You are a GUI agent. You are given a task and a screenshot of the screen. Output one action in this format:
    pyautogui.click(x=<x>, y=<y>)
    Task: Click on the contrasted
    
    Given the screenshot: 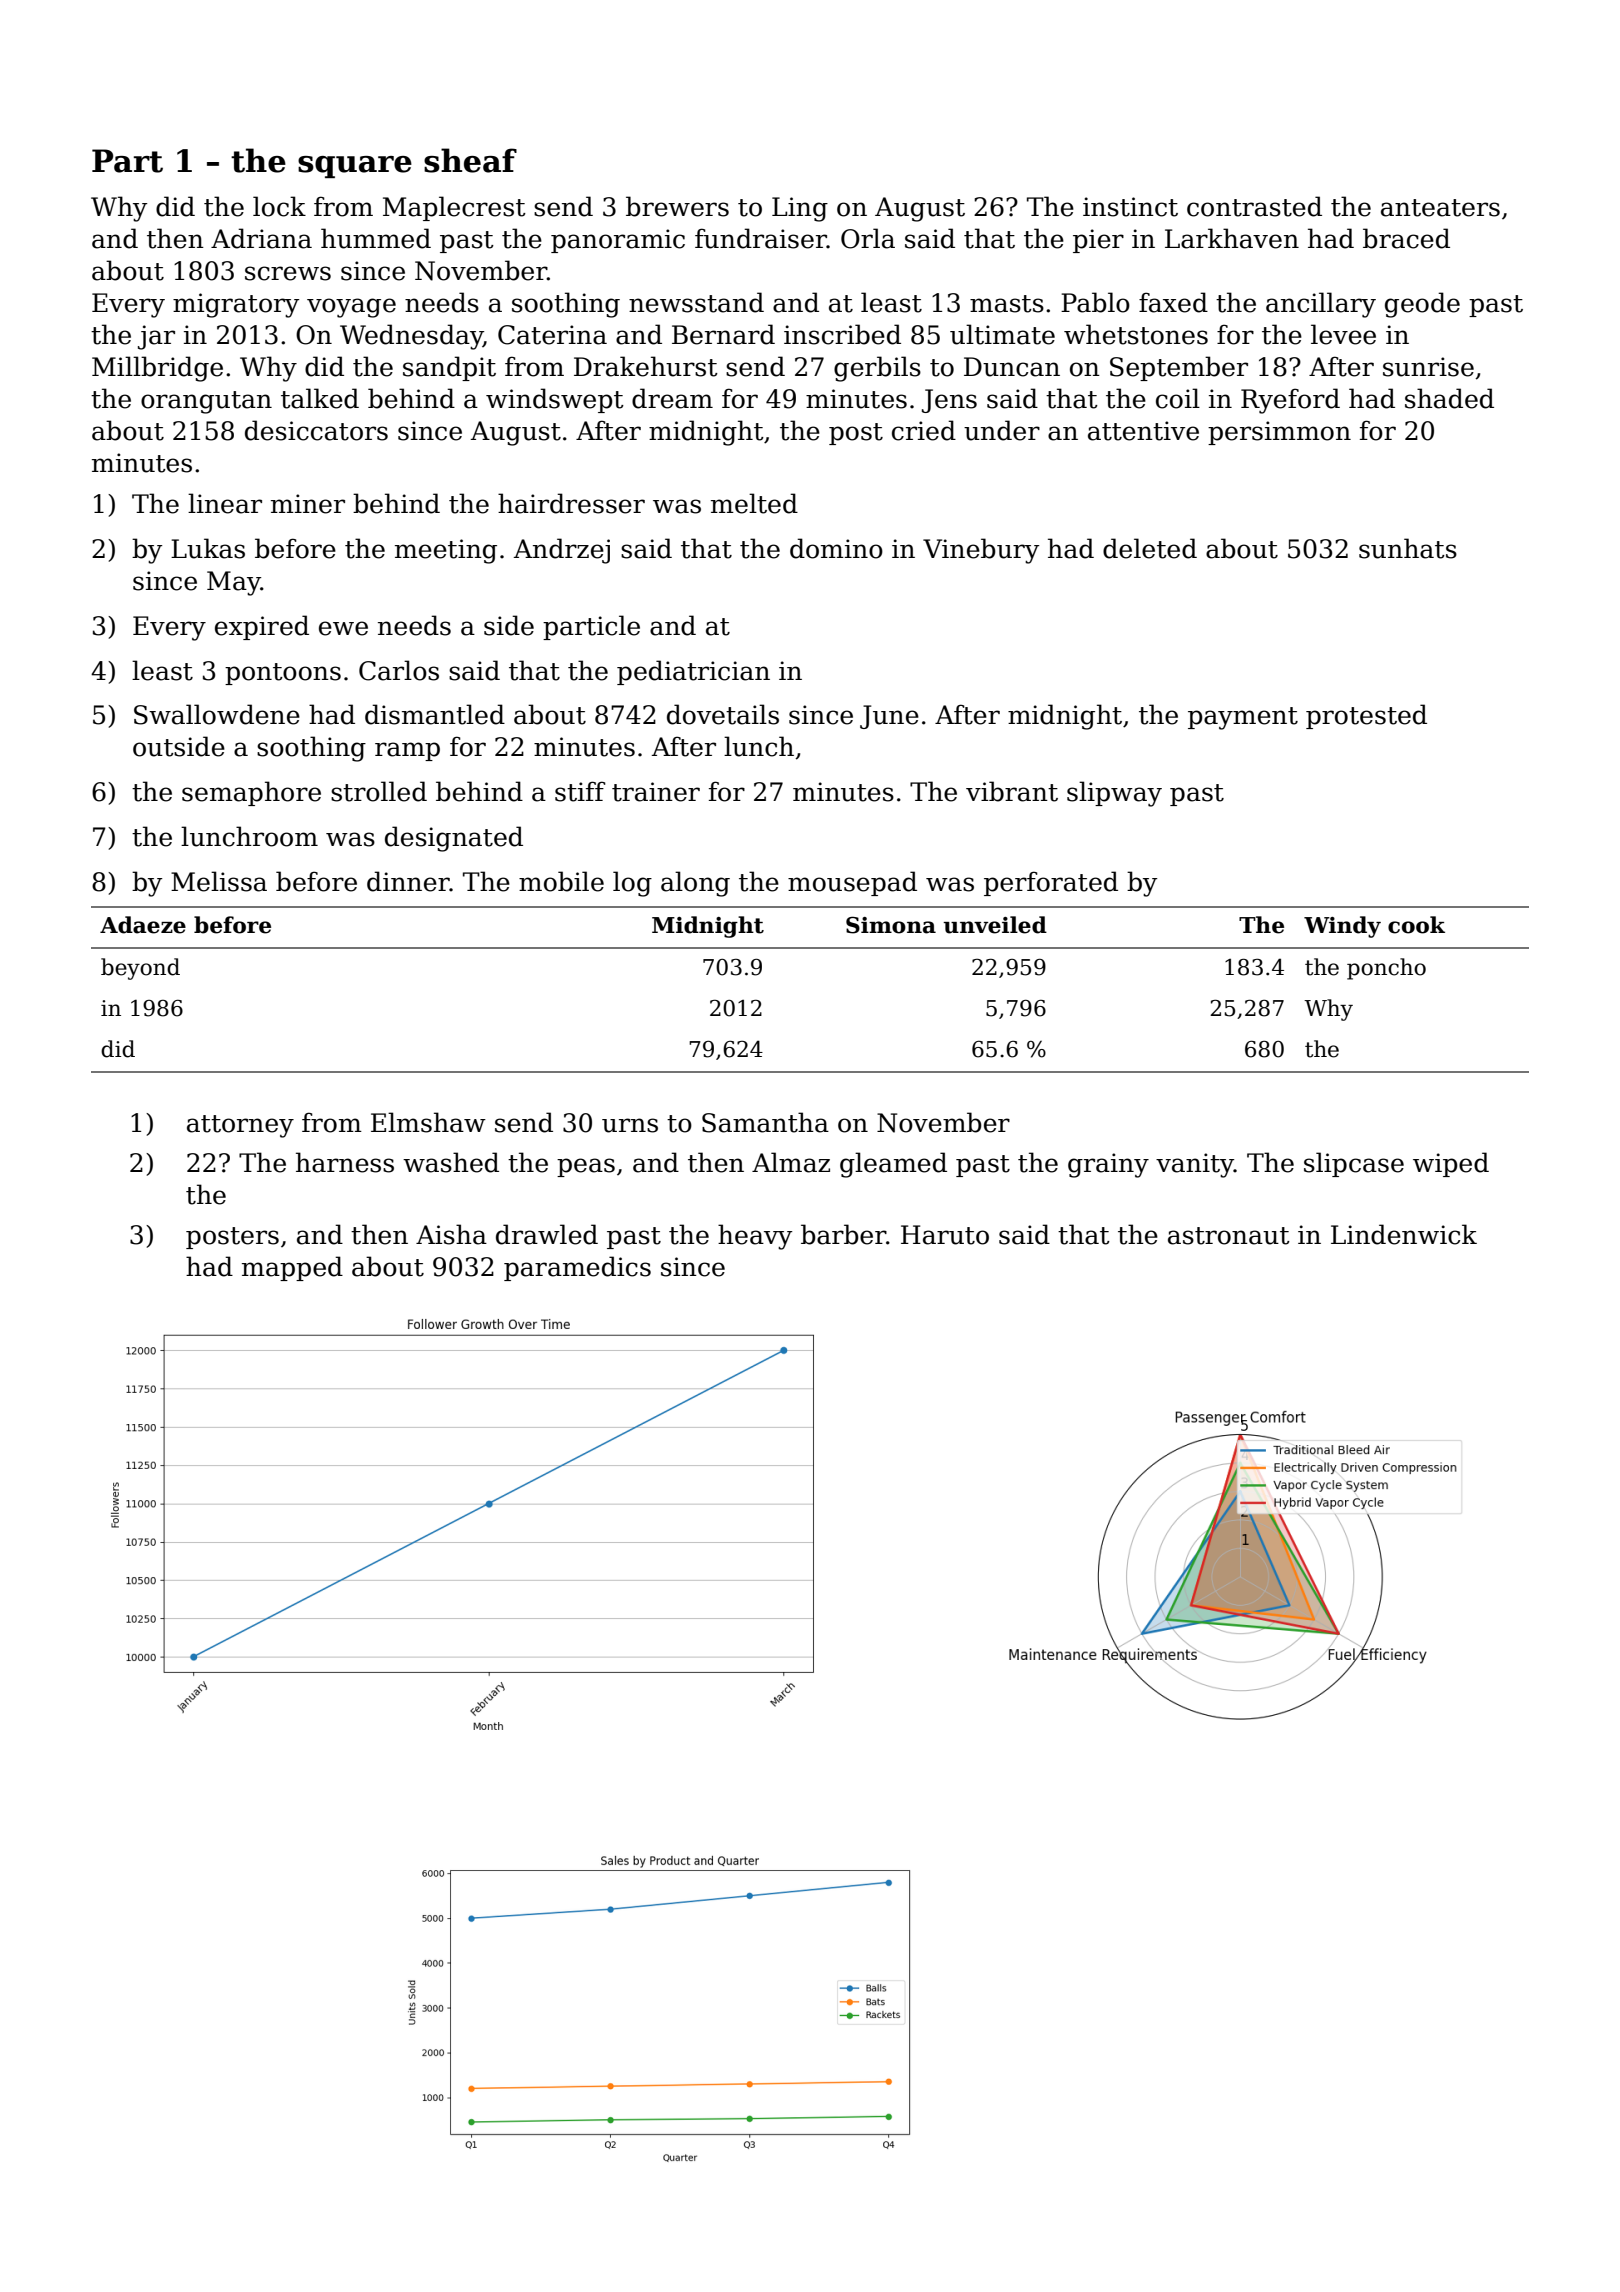 What is the action you would take?
    pyautogui.click(x=1254, y=206)
